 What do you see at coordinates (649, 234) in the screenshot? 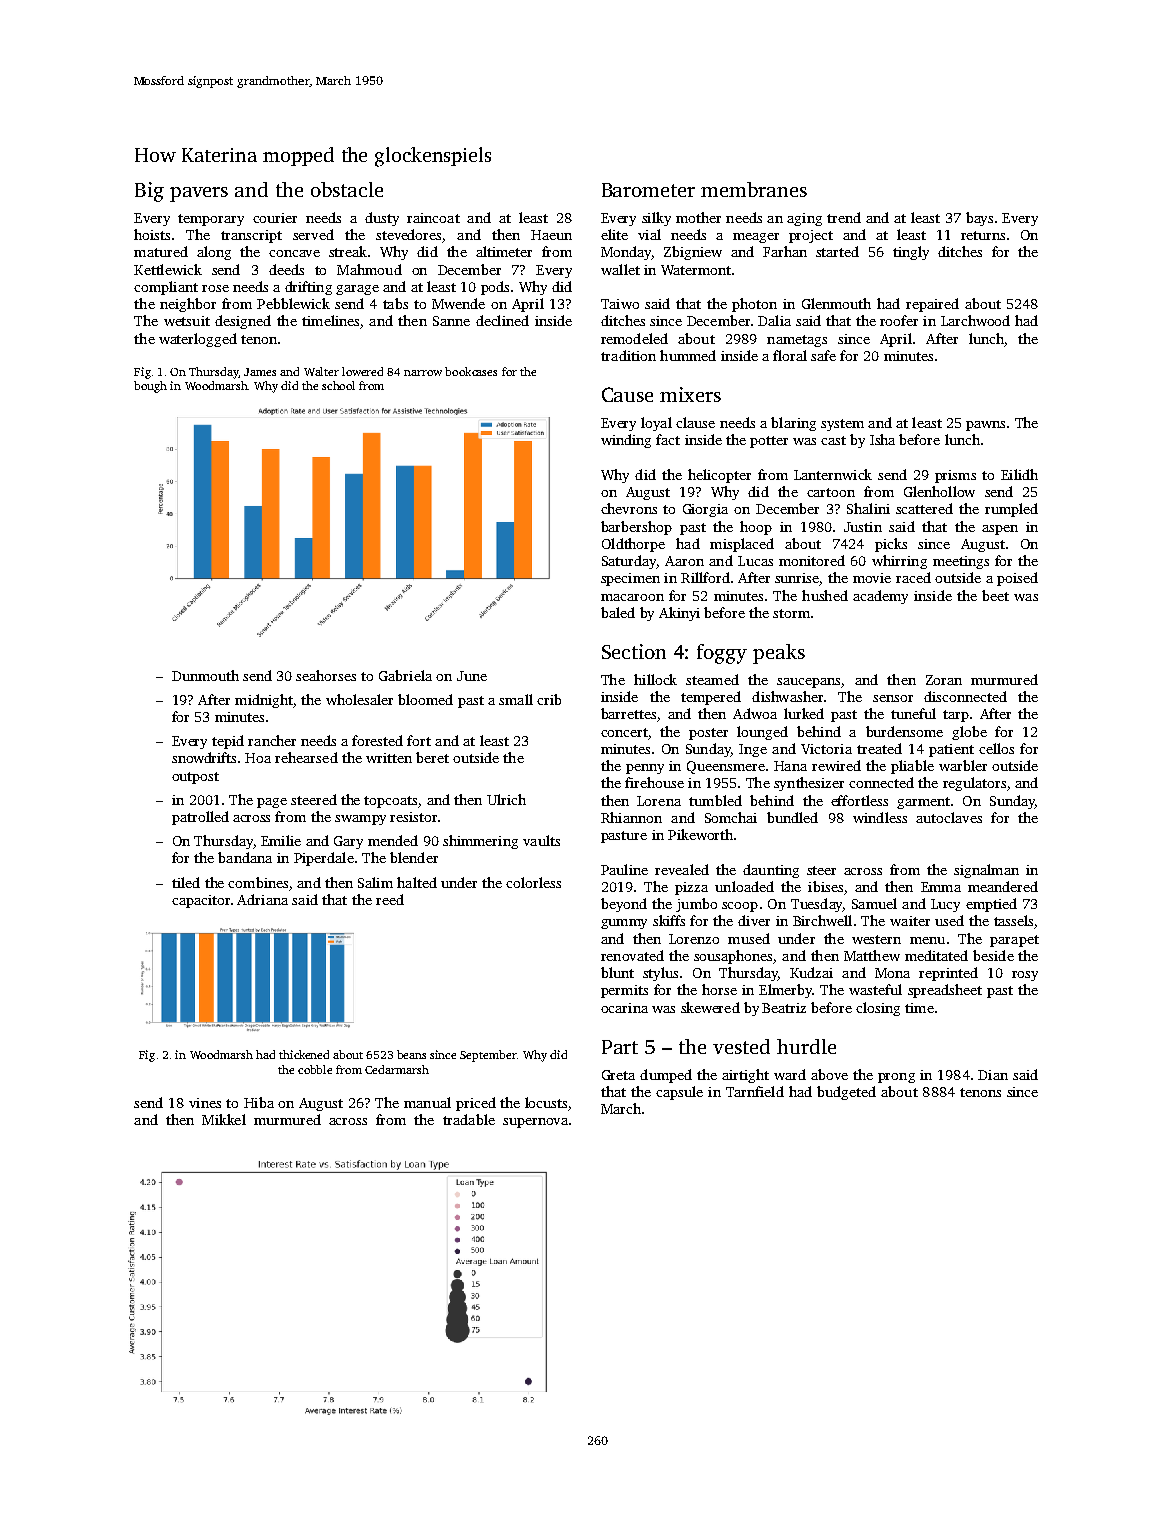
I see `vial` at bounding box center [649, 234].
